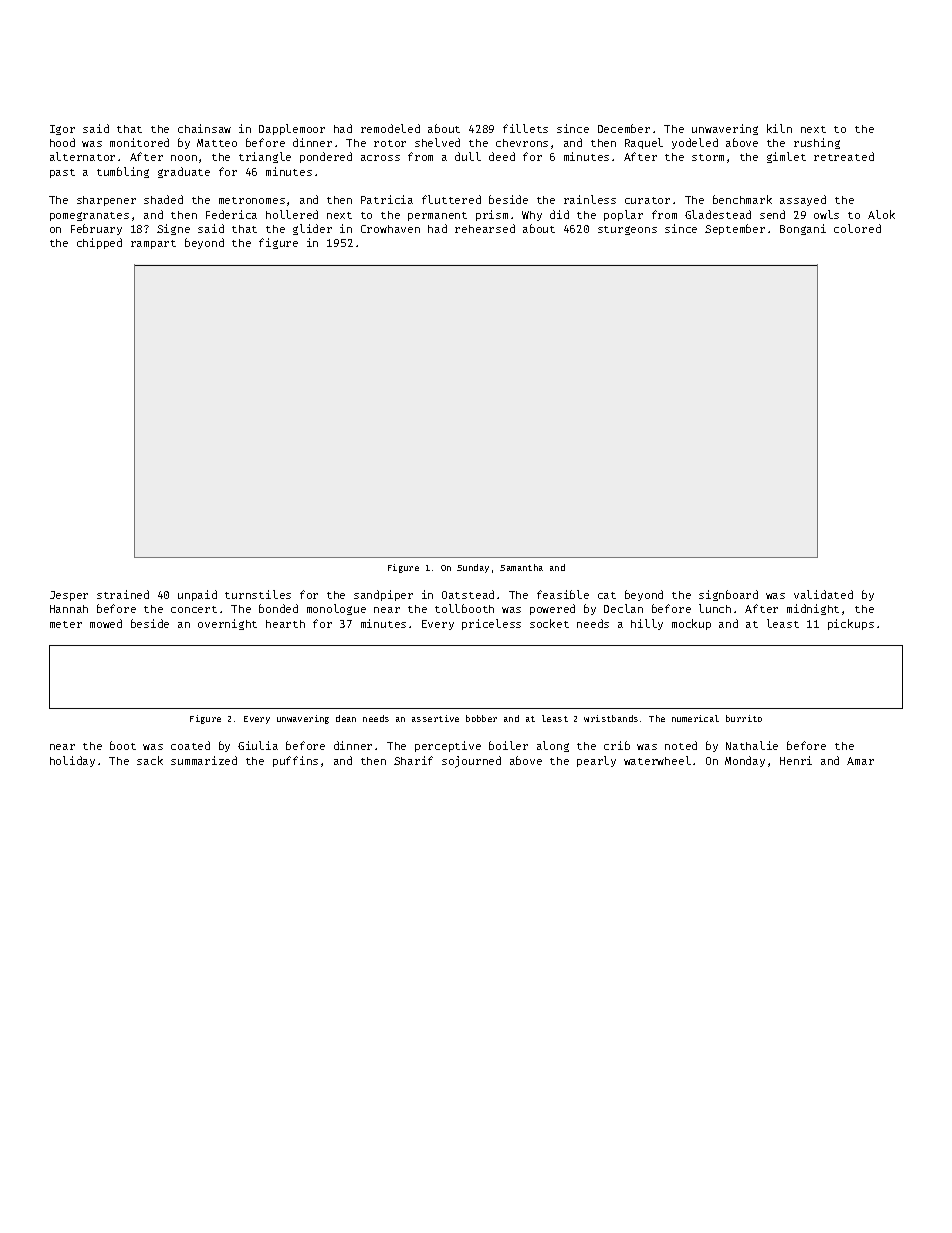 The image size is (952, 1233). Describe the element at coordinates (258, 594) in the document. I see `turnstiles` at that location.
